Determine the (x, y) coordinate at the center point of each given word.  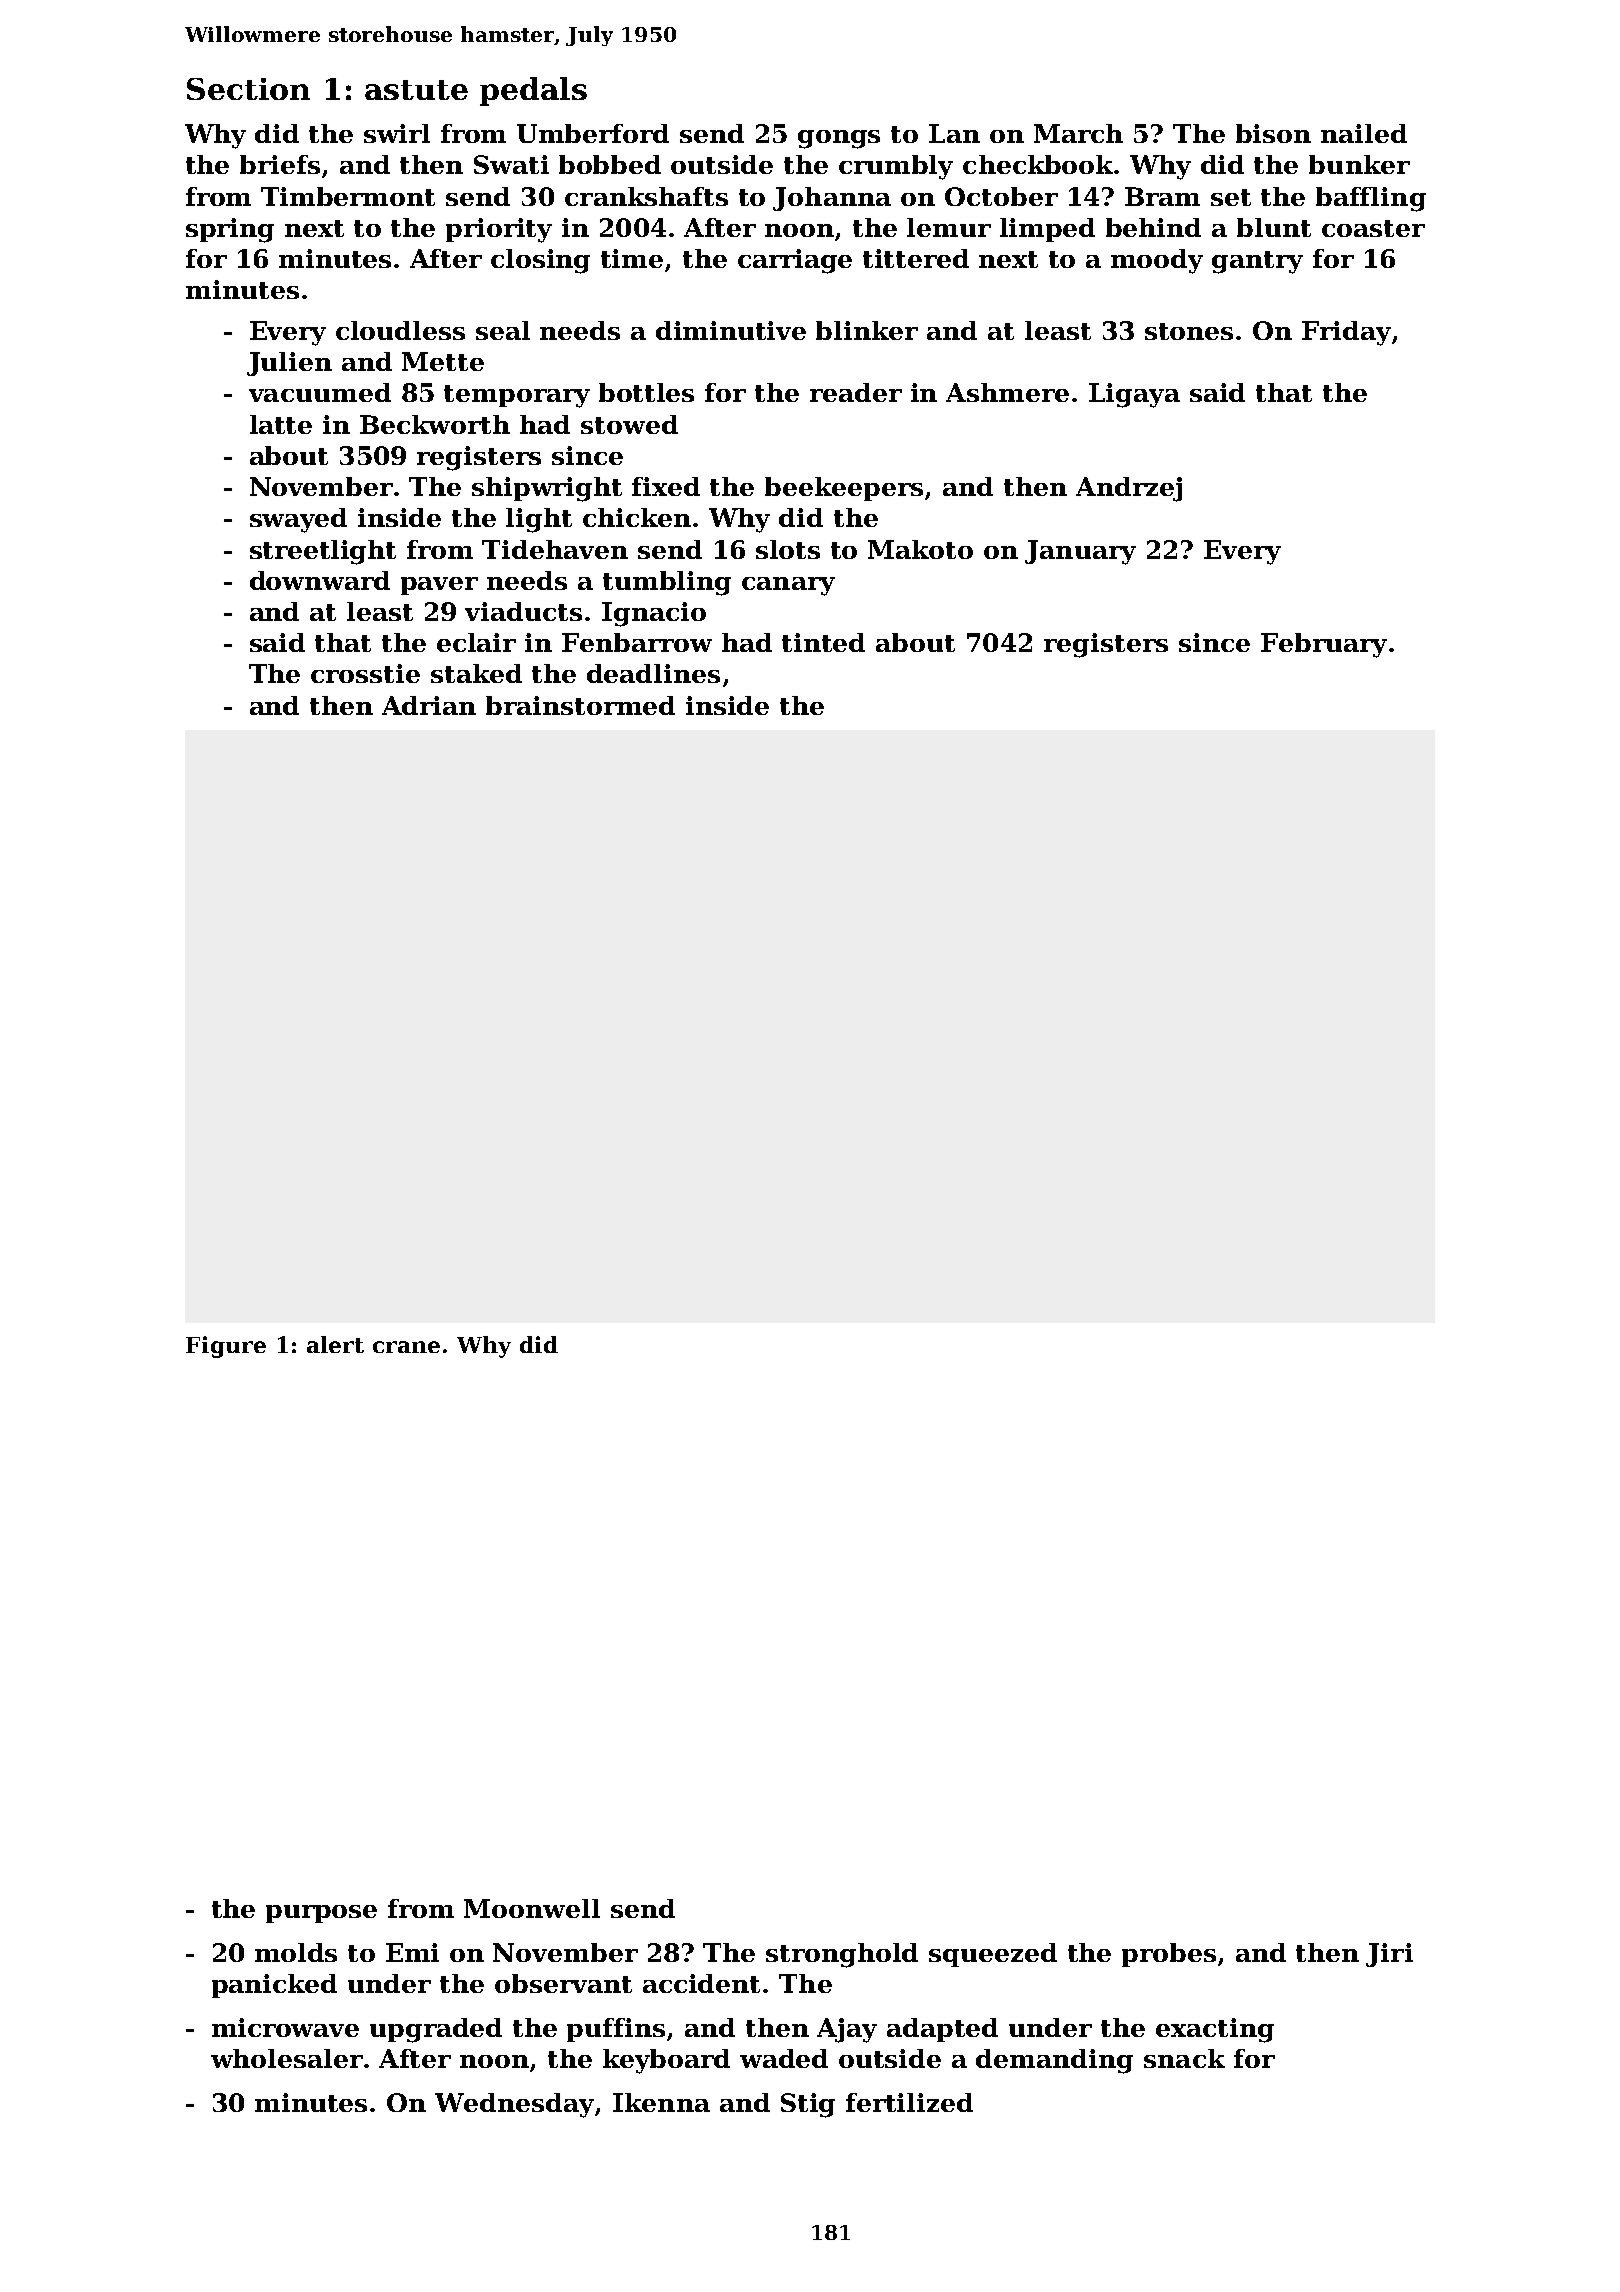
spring (230, 230)
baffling (1371, 199)
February (1324, 645)
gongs (839, 139)
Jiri (1389, 1955)
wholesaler (287, 2058)
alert (335, 1344)
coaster (1373, 228)
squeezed (993, 1955)
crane (406, 1347)
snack (1184, 2058)
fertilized (909, 2102)
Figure (226, 1347)
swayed (298, 520)
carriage (795, 261)
